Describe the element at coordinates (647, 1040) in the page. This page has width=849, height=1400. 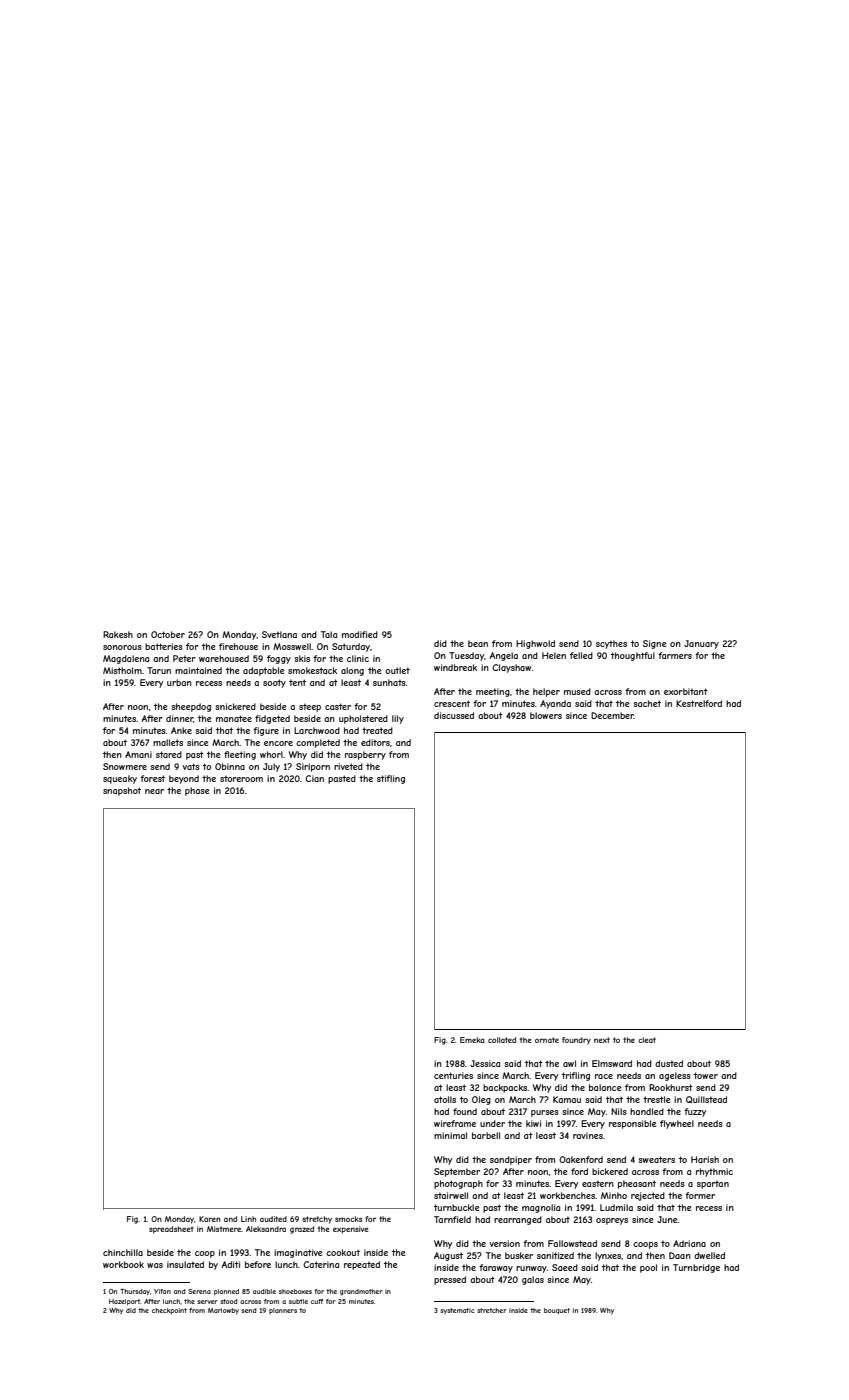
I see `cleat` at that location.
